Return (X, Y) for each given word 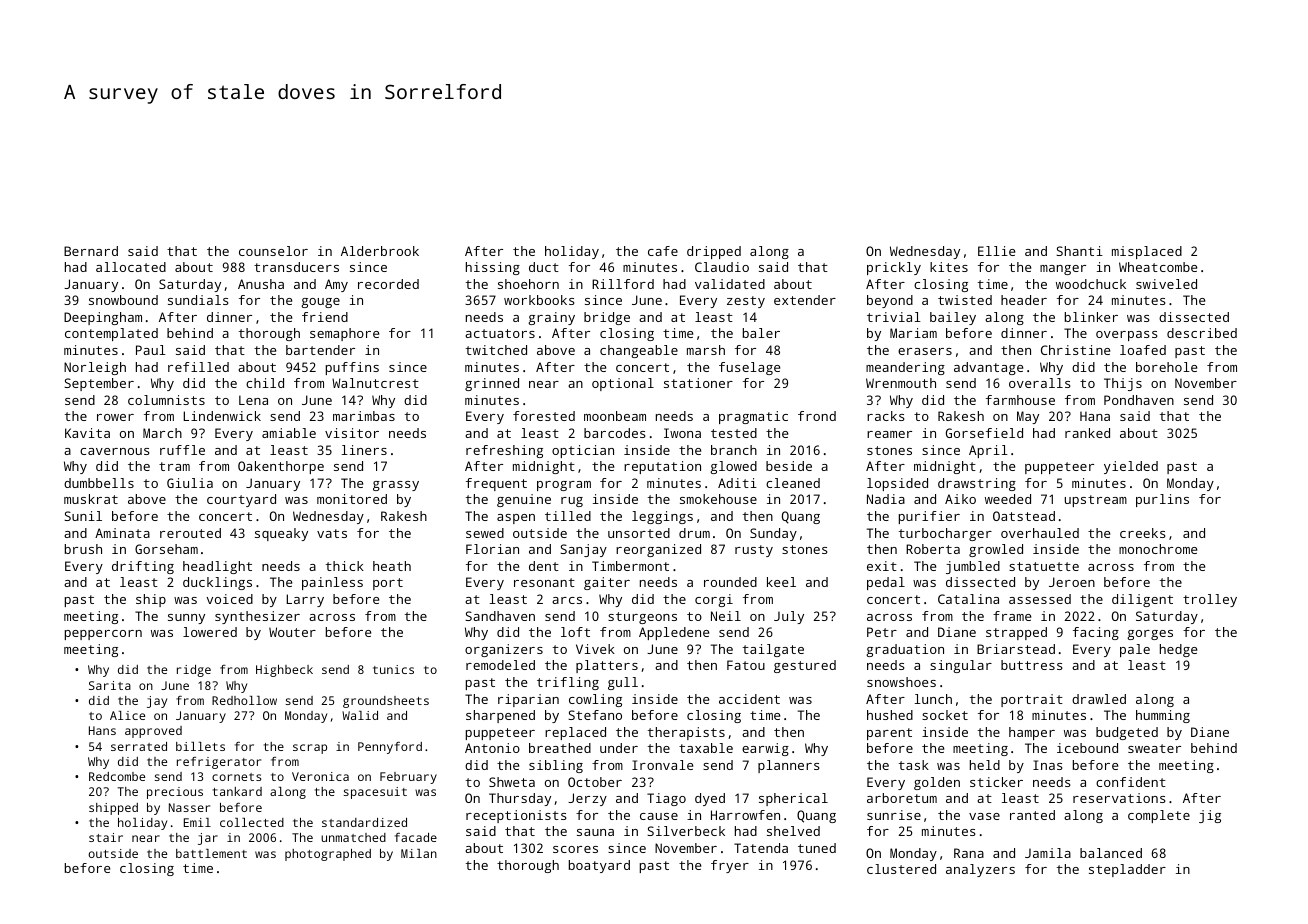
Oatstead (1024, 516)
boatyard (599, 866)
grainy (551, 318)
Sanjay (583, 550)
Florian (492, 549)
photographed (328, 855)
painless (332, 583)
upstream (1096, 501)
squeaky (281, 534)
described (1202, 333)
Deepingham (103, 318)
